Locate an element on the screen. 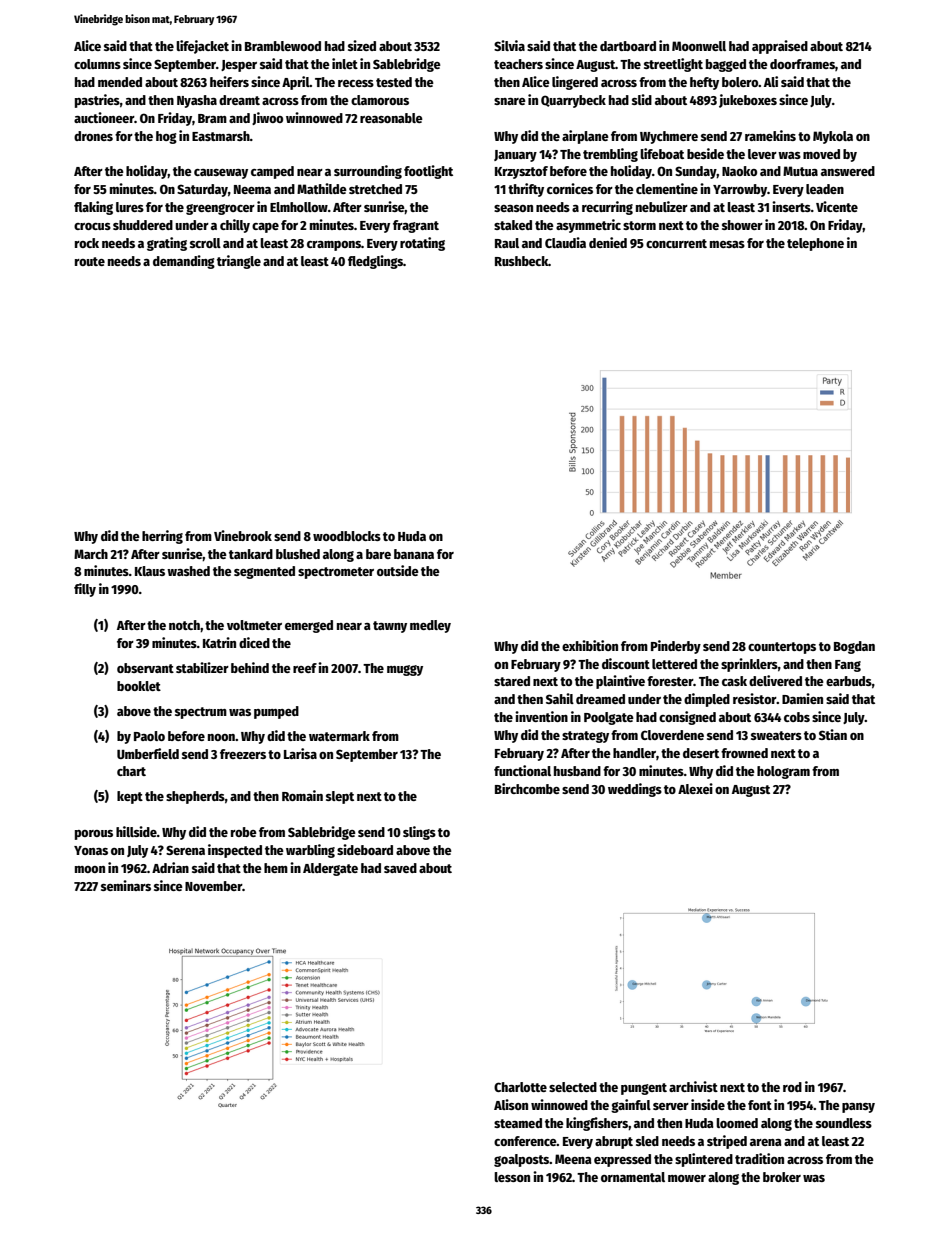  cornices is located at coordinates (570, 188).
